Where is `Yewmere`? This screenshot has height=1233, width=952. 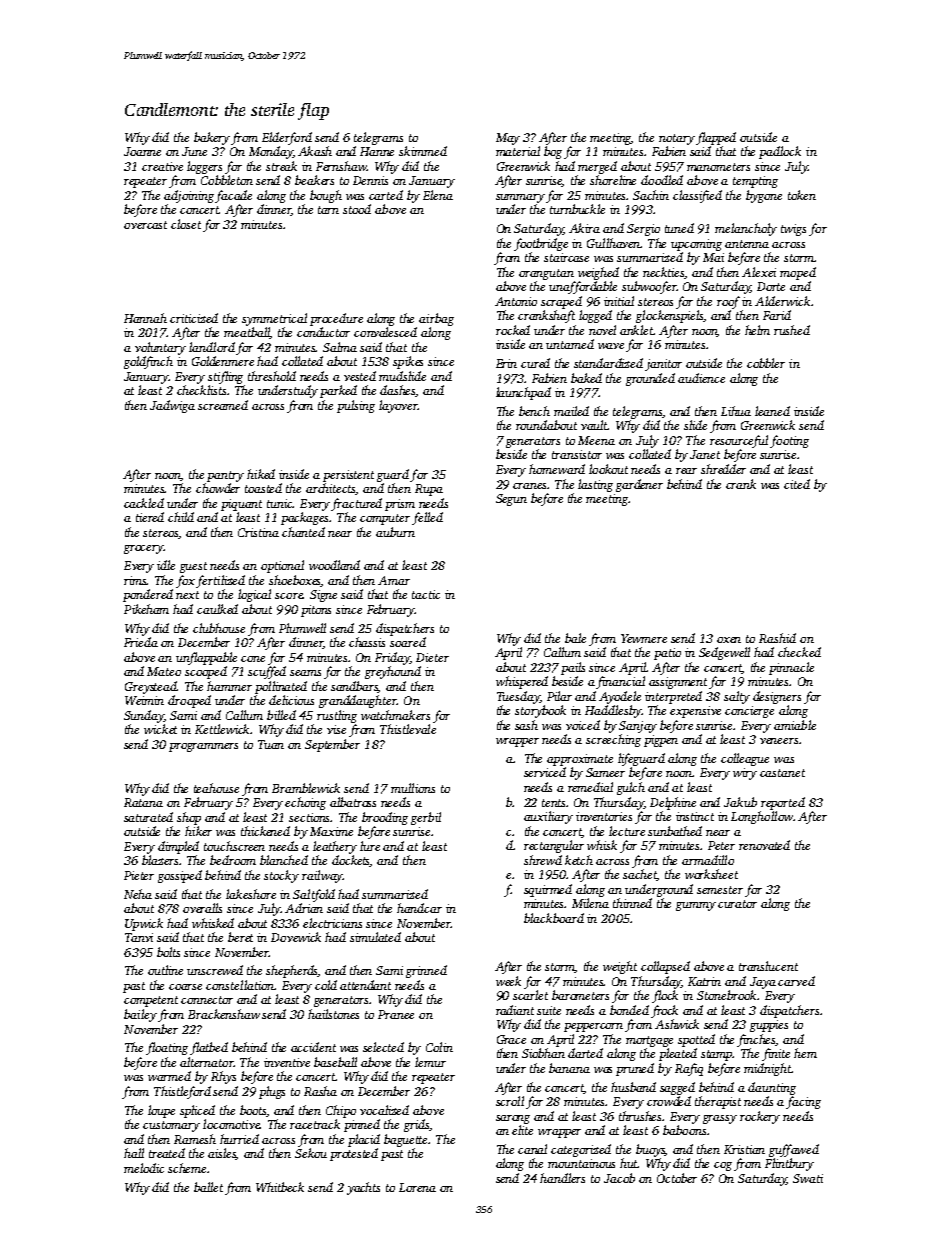
Yewmere is located at coordinates (644, 638).
